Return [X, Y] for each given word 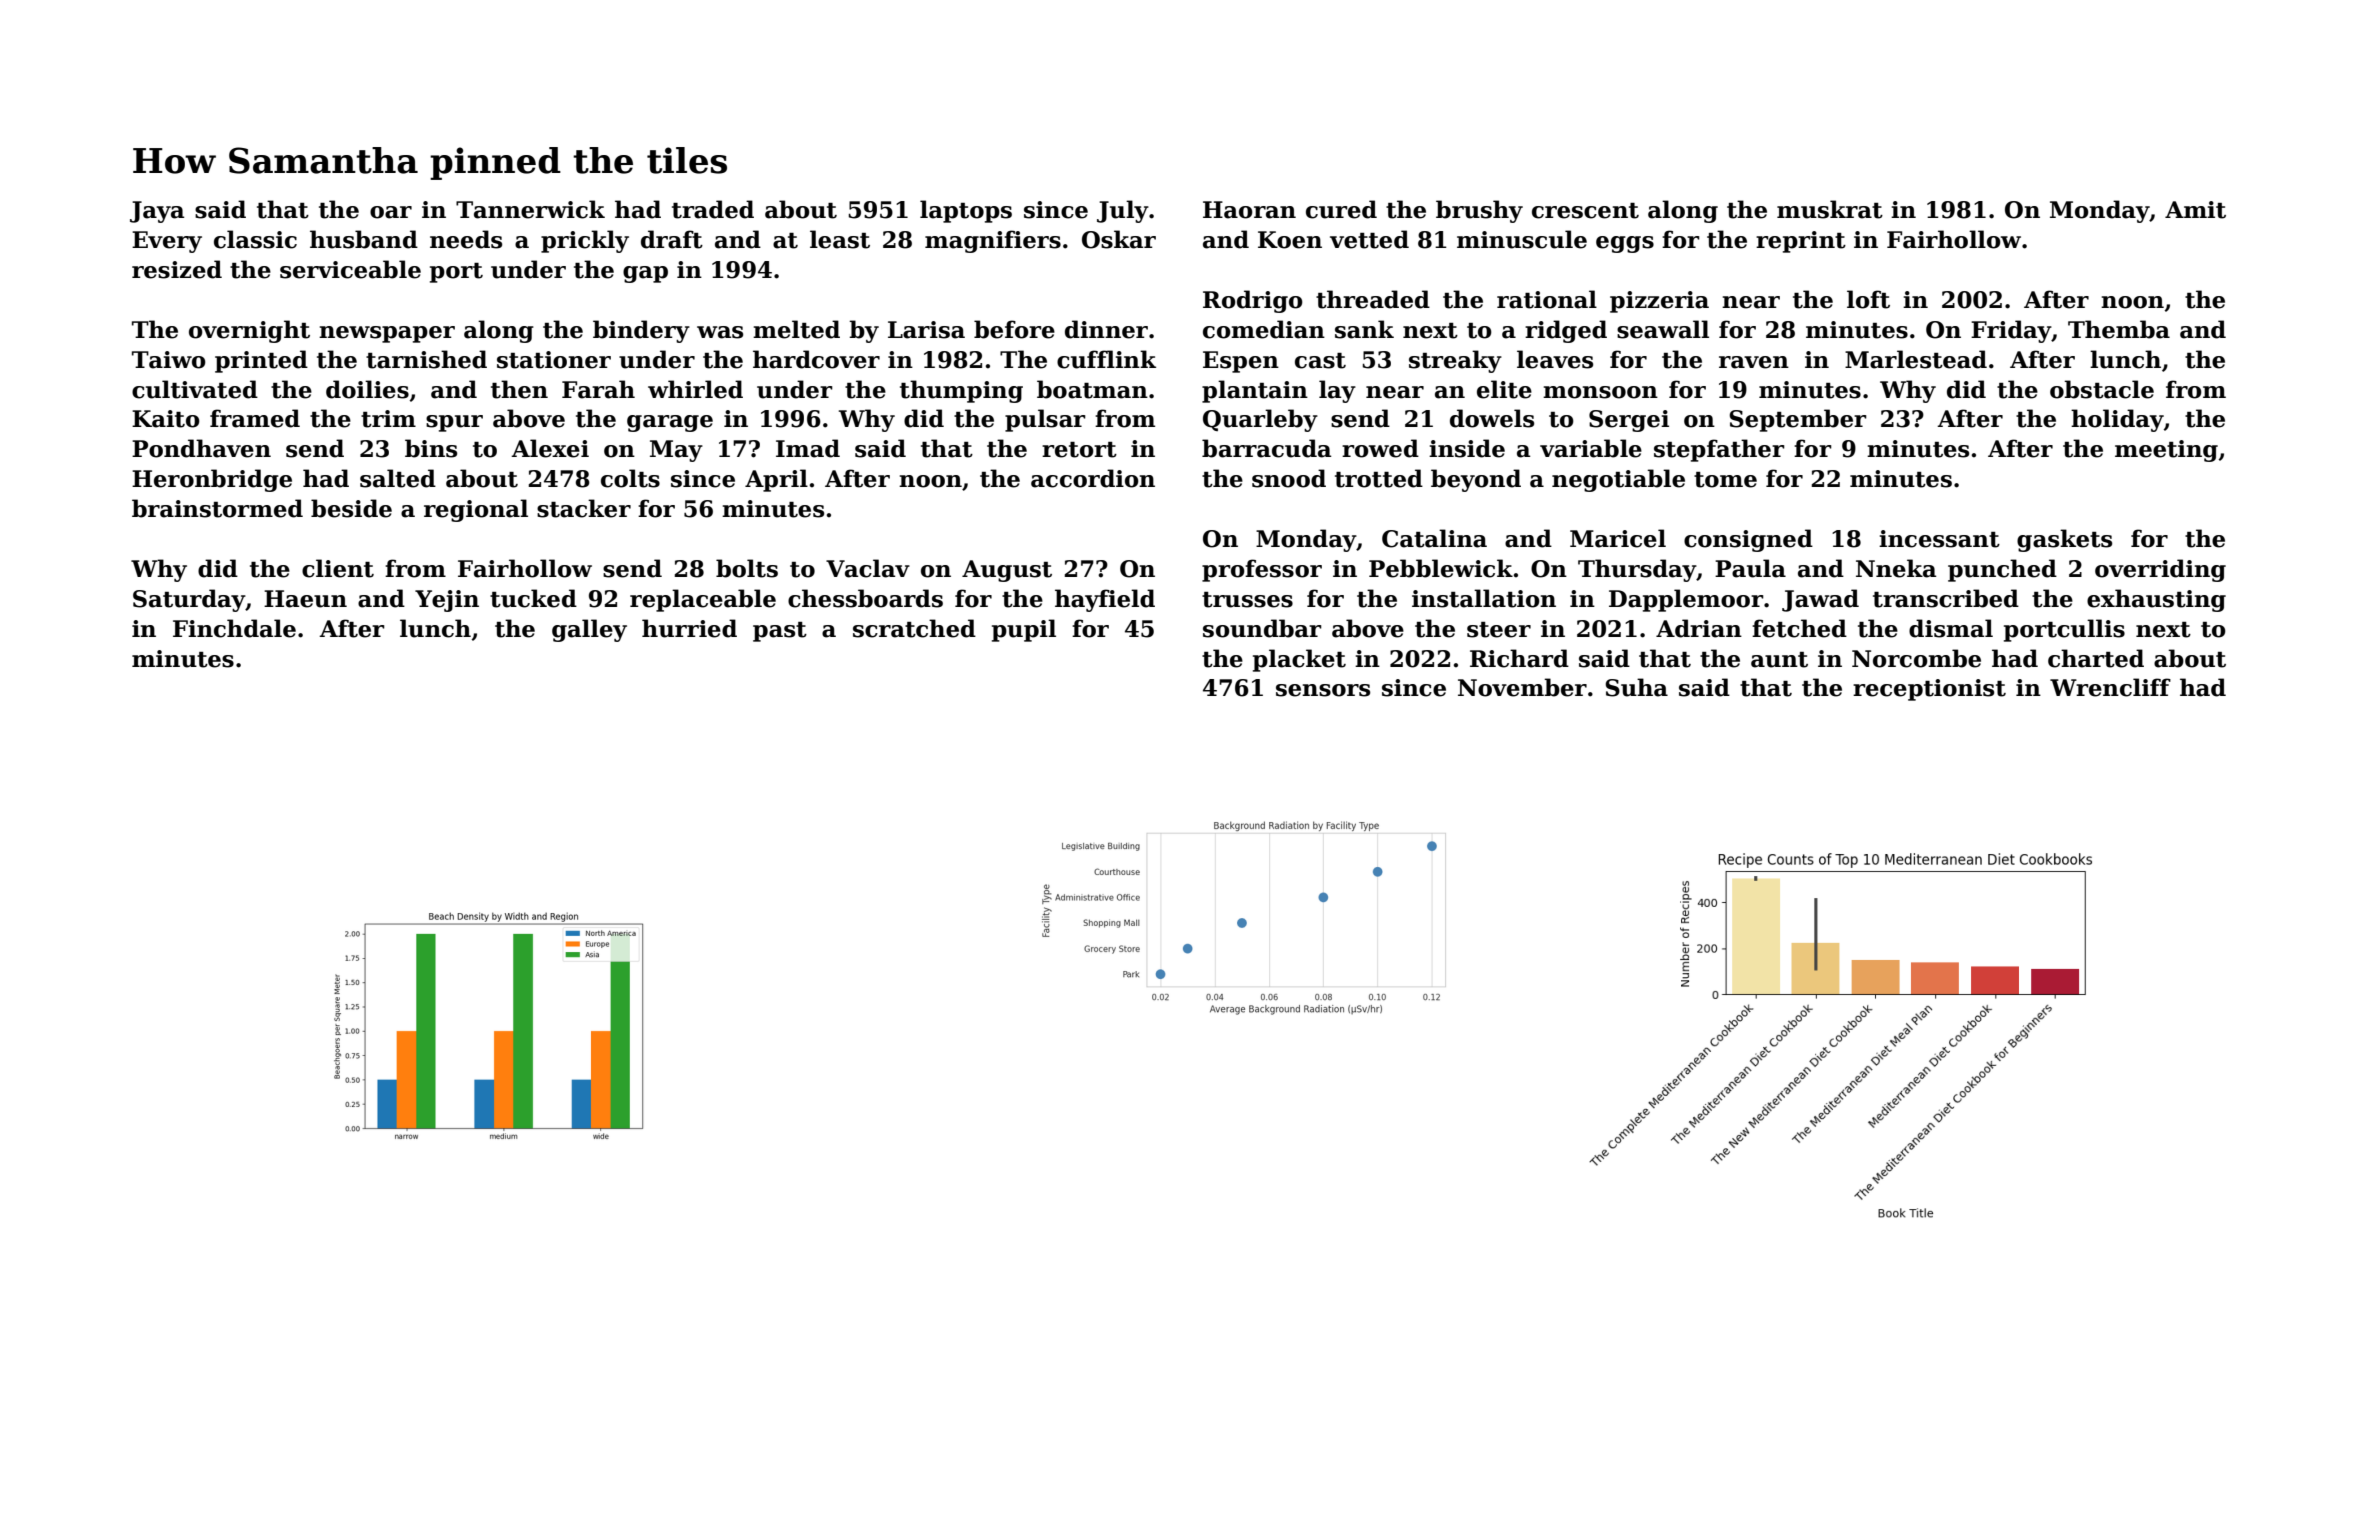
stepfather [1719, 450]
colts [630, 478]
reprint [1801, 242]
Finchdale [234, 628]
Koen [1290, 240]
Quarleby [1260, 420]
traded [713, 209]
